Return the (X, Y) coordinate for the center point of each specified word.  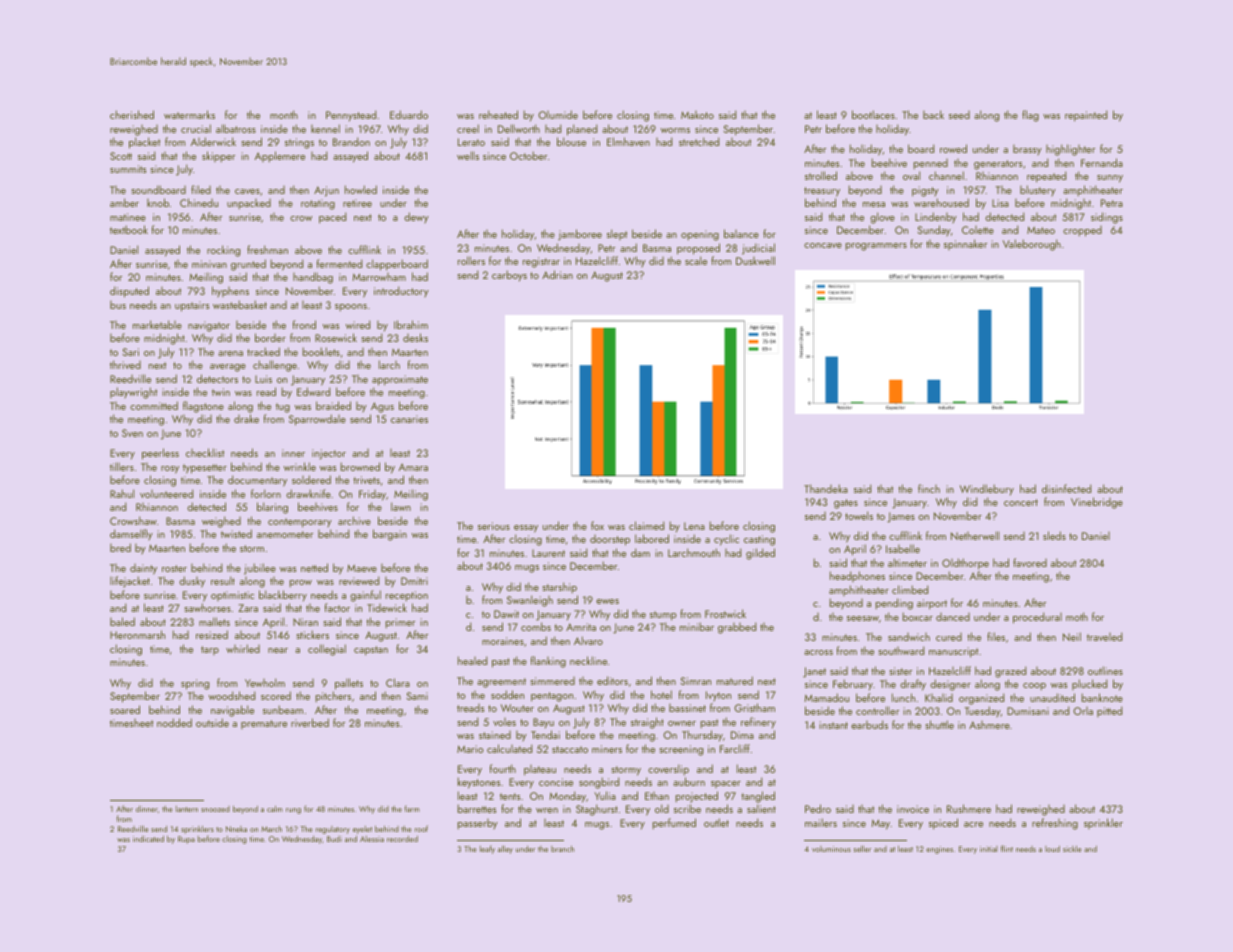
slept (617, 234)
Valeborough (1032, 245)
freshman (267, 249)
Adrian (557, 274)
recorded (402, 839)
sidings (1107, 218)
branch (562, 849)
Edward (313, 391)
